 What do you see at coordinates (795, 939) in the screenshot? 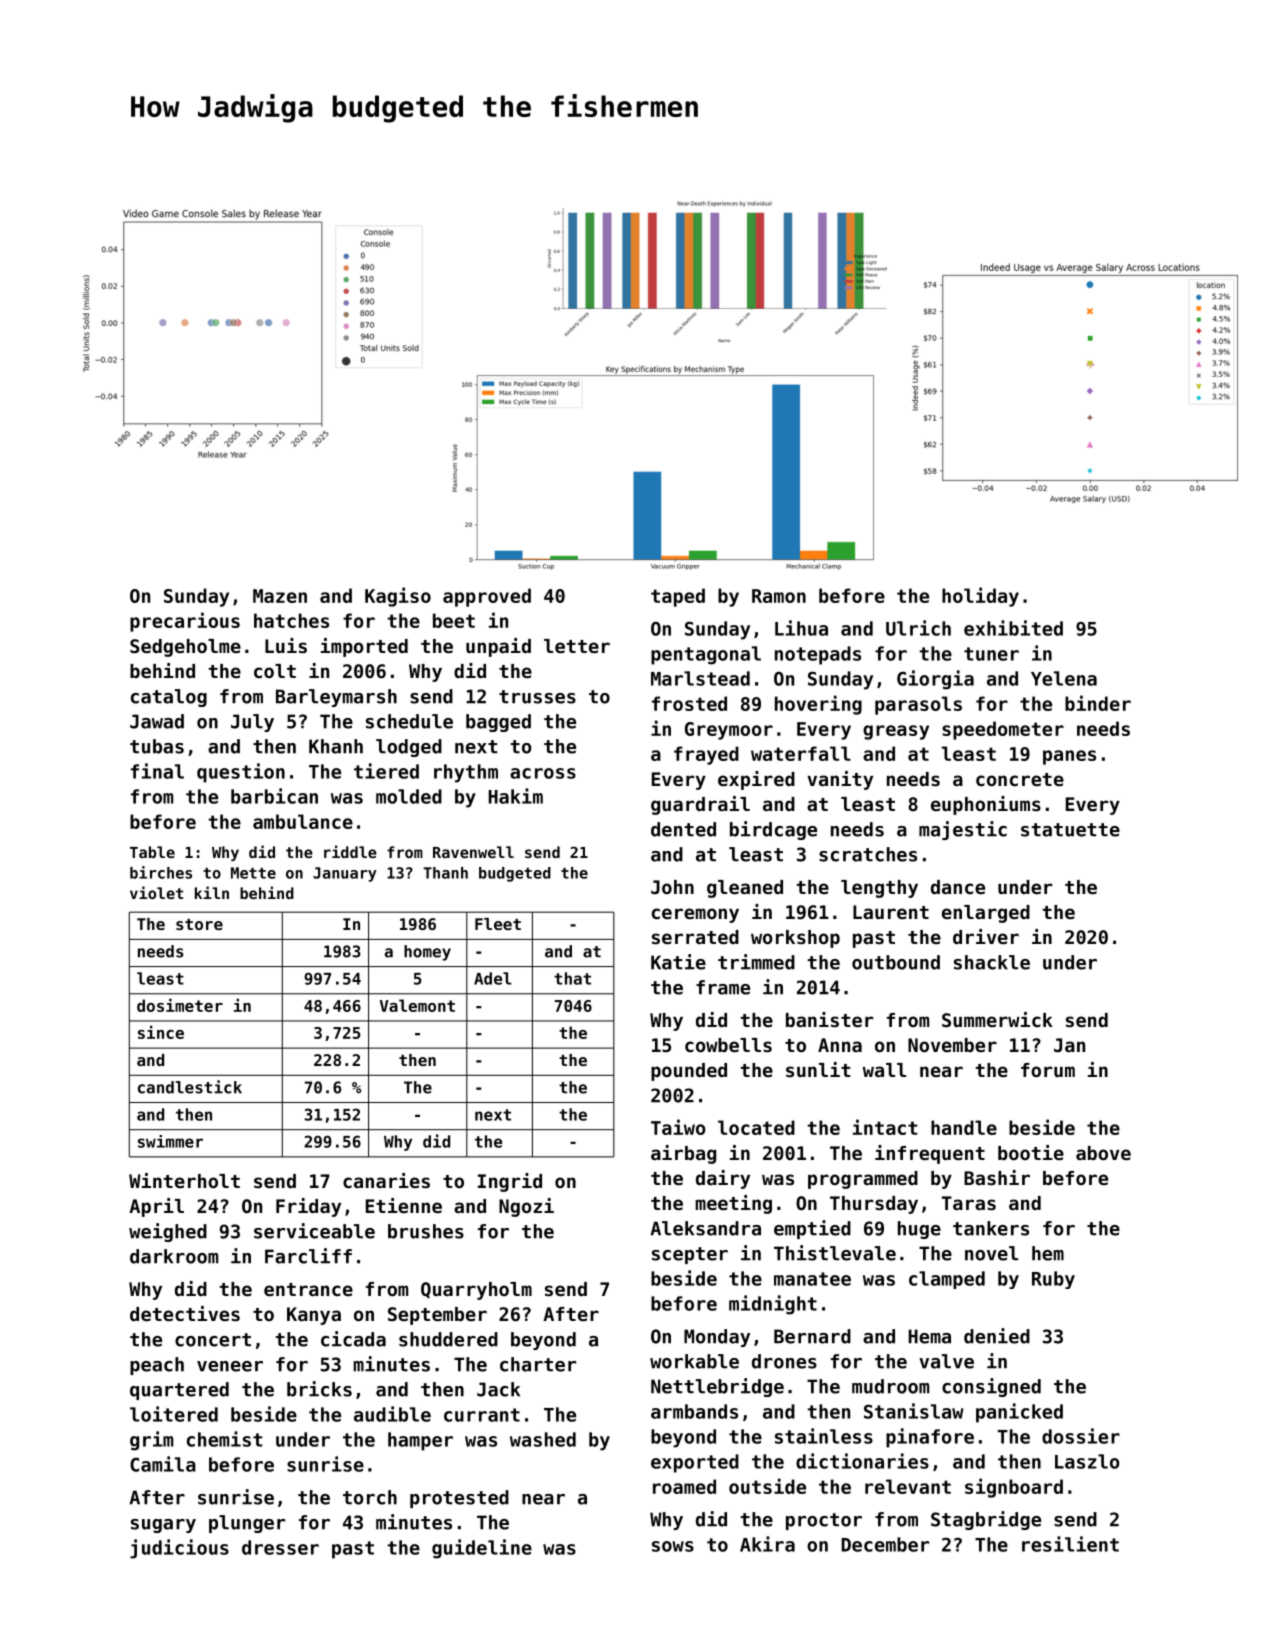
I see `workshop` at bounding box center [795, 939].
